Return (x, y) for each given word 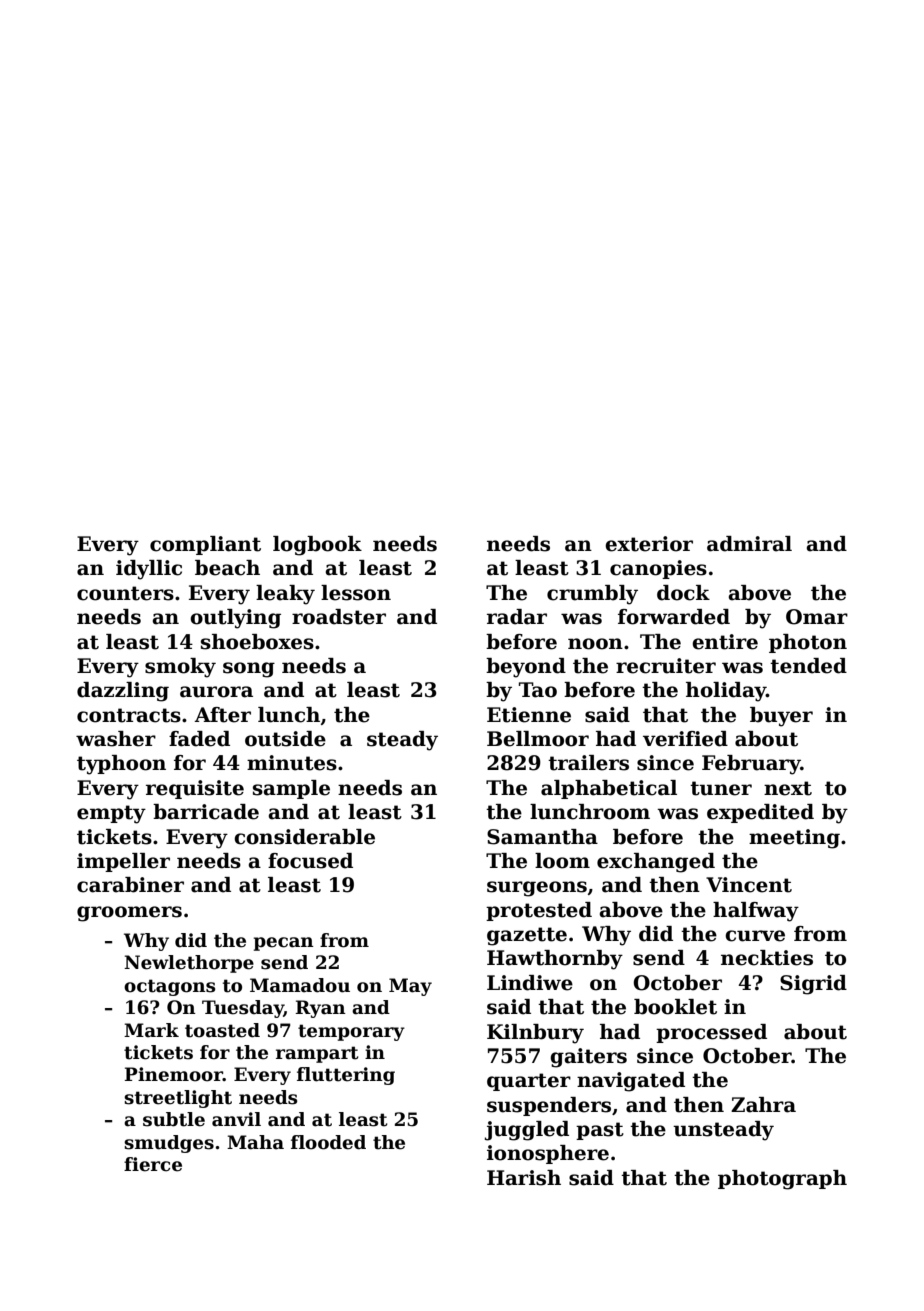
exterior (649, 544)
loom (562, 861)
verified (685, 739)
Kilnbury (535, 1034)
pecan (284, 944)
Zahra (763, 1105)
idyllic (149, 570)
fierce (153, 1164)
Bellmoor (538, 739)
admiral (749, 544)
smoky (180, 668)
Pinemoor (174, 1074)
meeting (794, 839)
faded (199, 739)
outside (285, 739)
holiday (726, 692)
